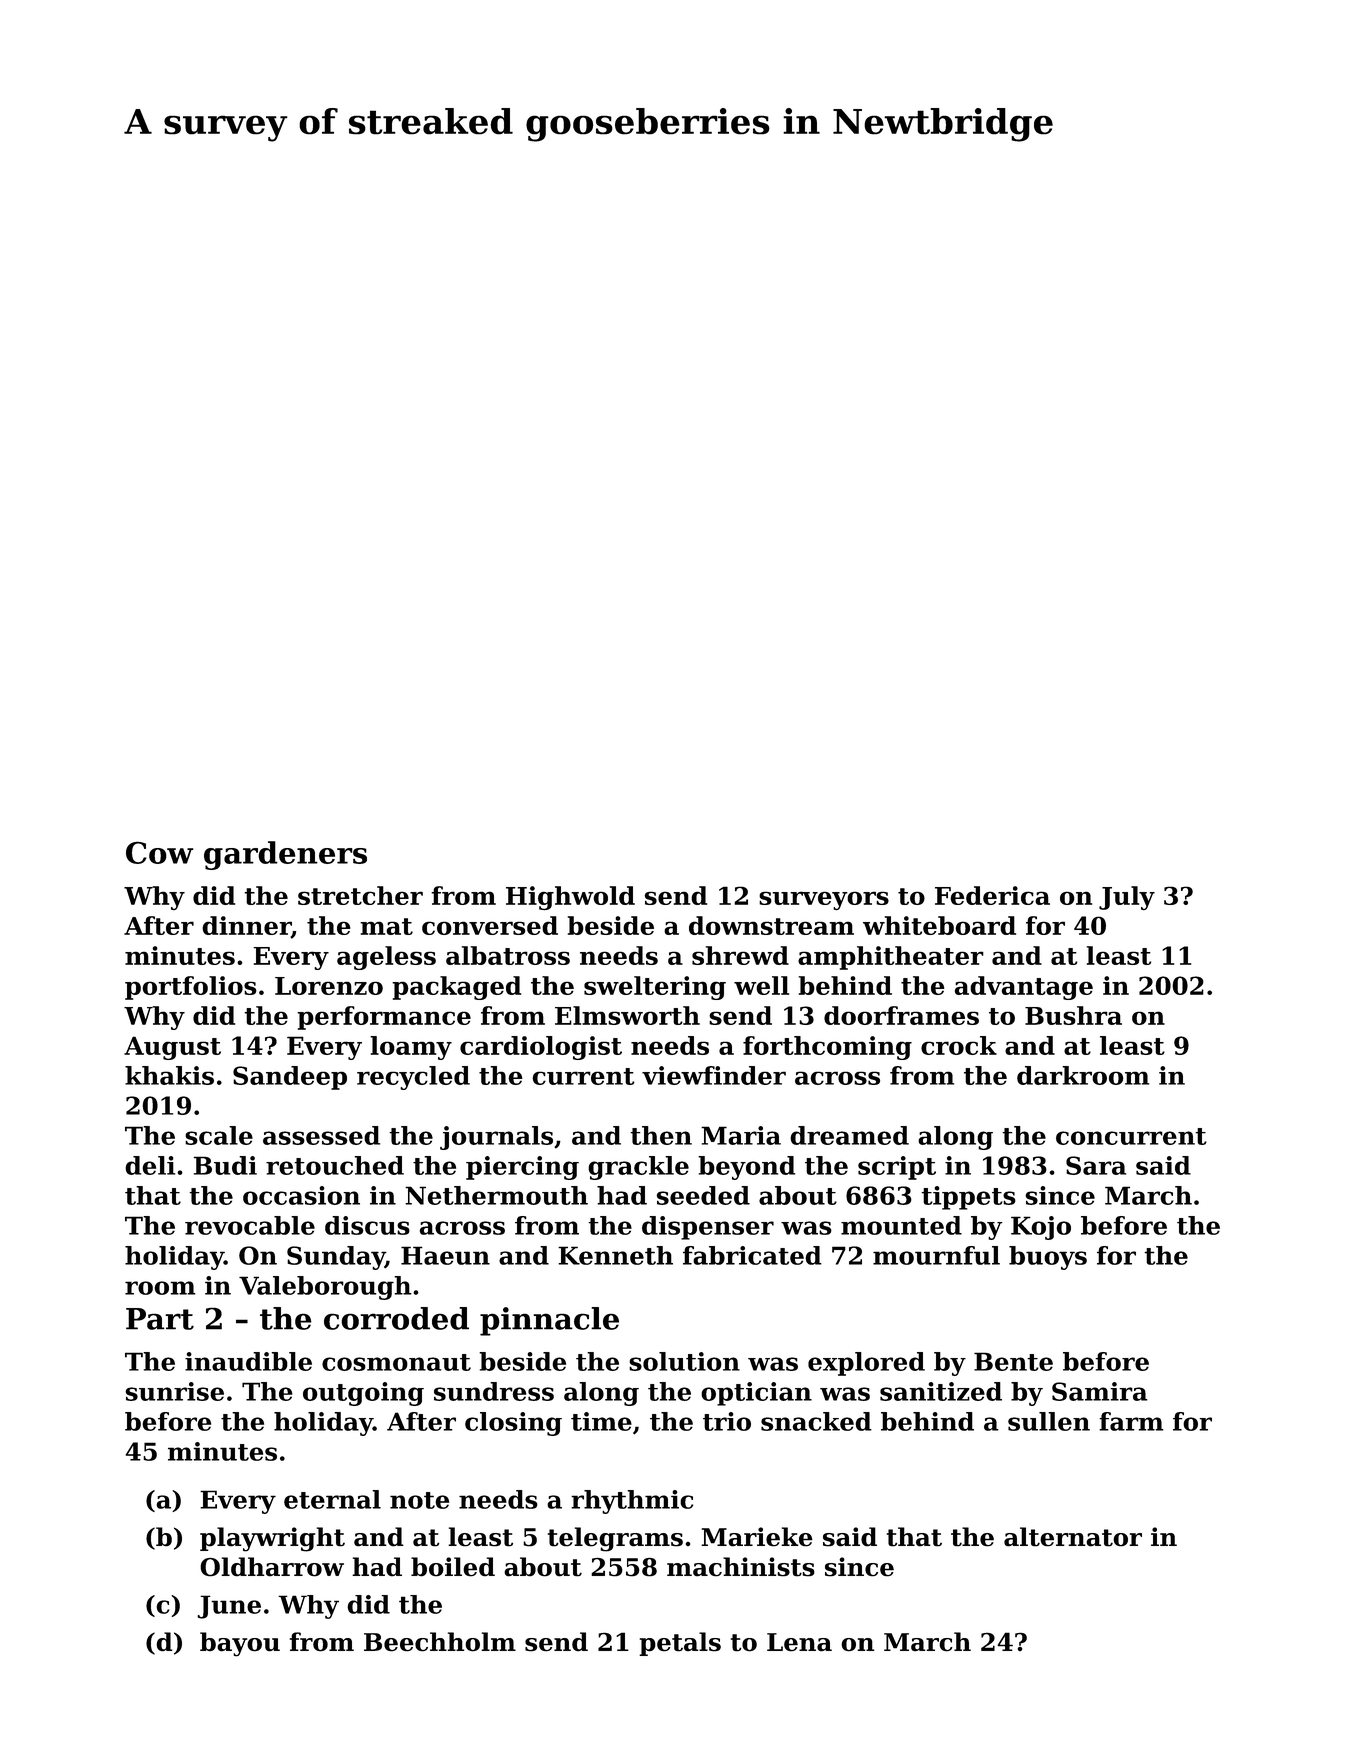 This screenshot has height=1755, width=1356. What do you see at coordinates (219, 1135) in the screenshot?
I see `scale` at bounding box center [219, 1135].
